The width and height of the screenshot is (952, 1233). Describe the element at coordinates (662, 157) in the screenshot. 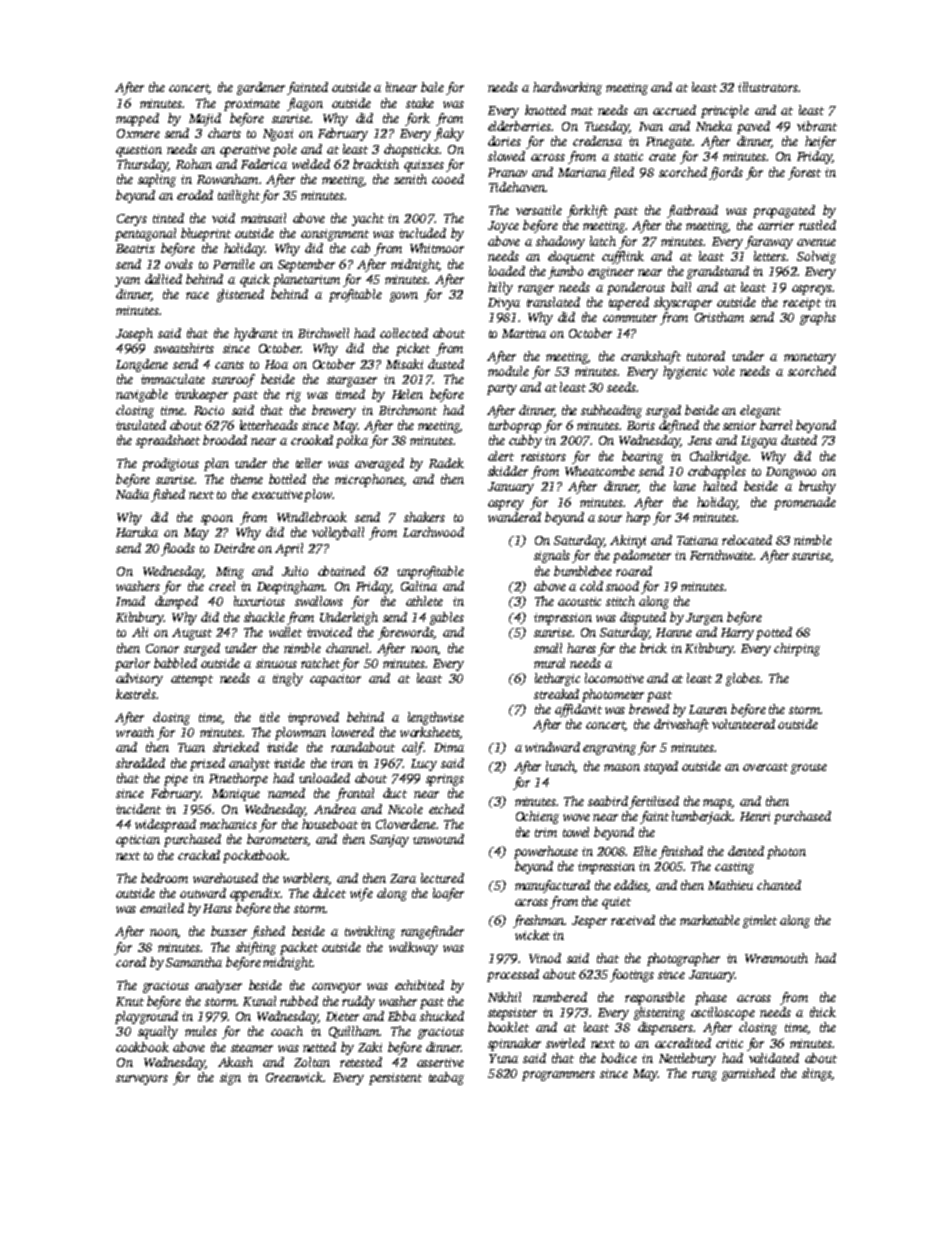

I see `crate` at that location.
